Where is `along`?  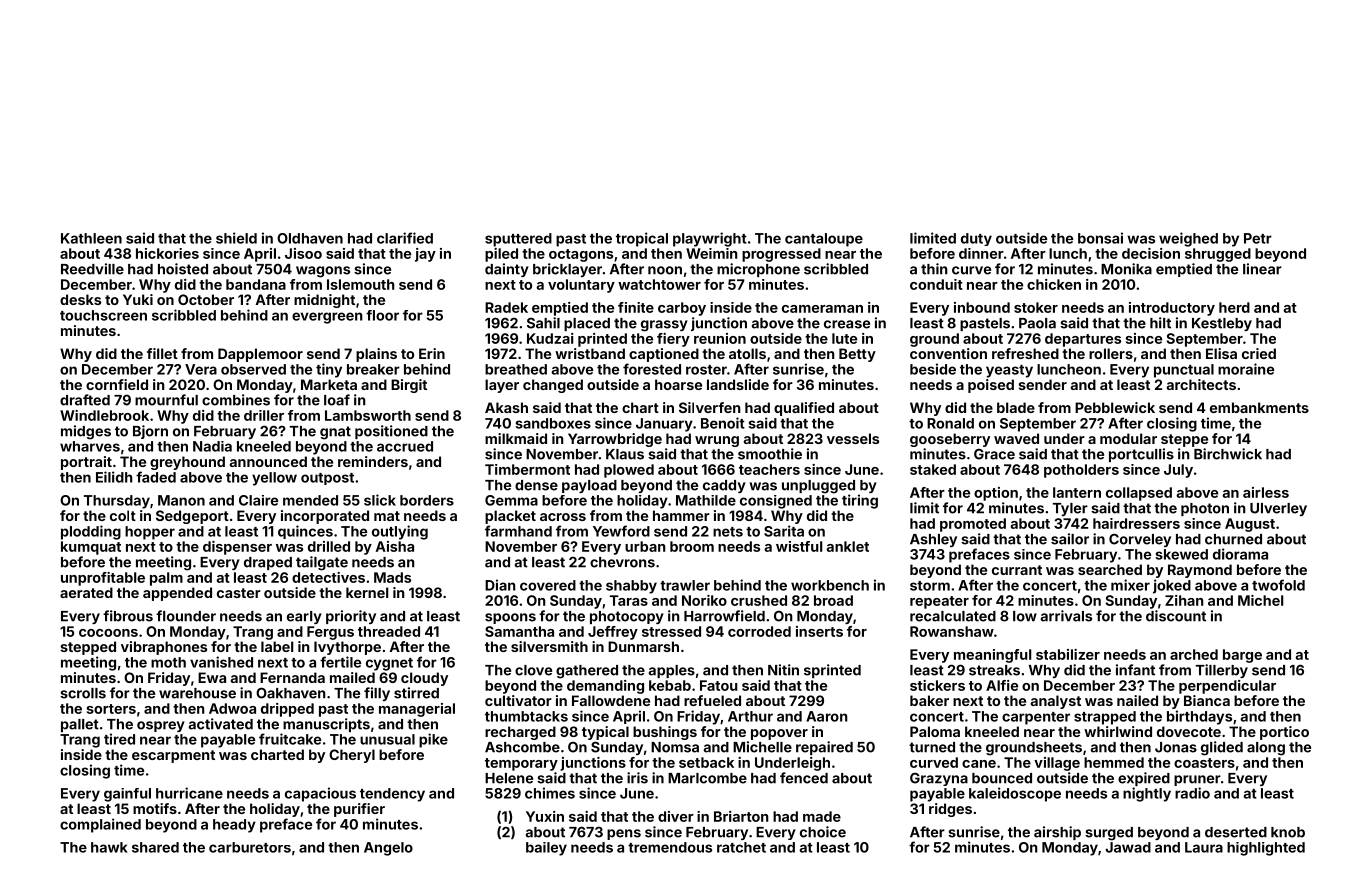 along is located at coordinates (1266, 749).
